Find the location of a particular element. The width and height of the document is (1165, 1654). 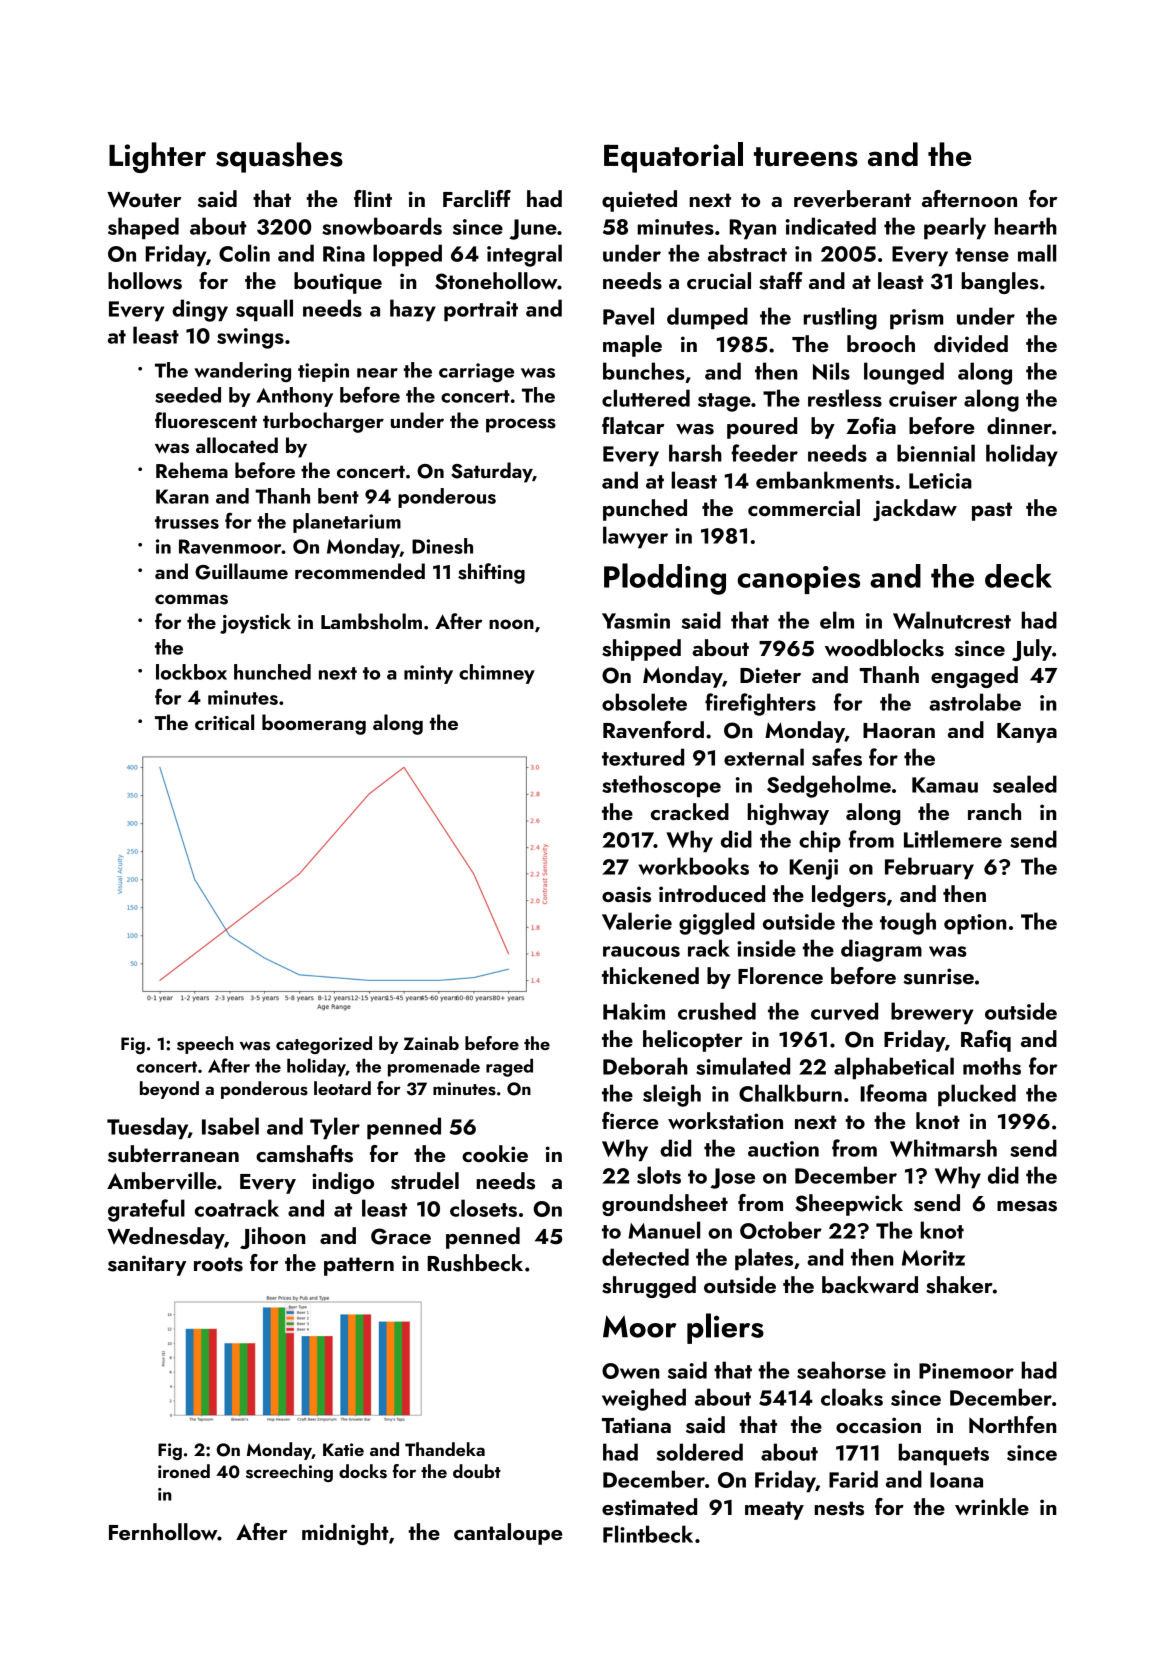

Fernhollow is located at coordinates (163, 1531).
